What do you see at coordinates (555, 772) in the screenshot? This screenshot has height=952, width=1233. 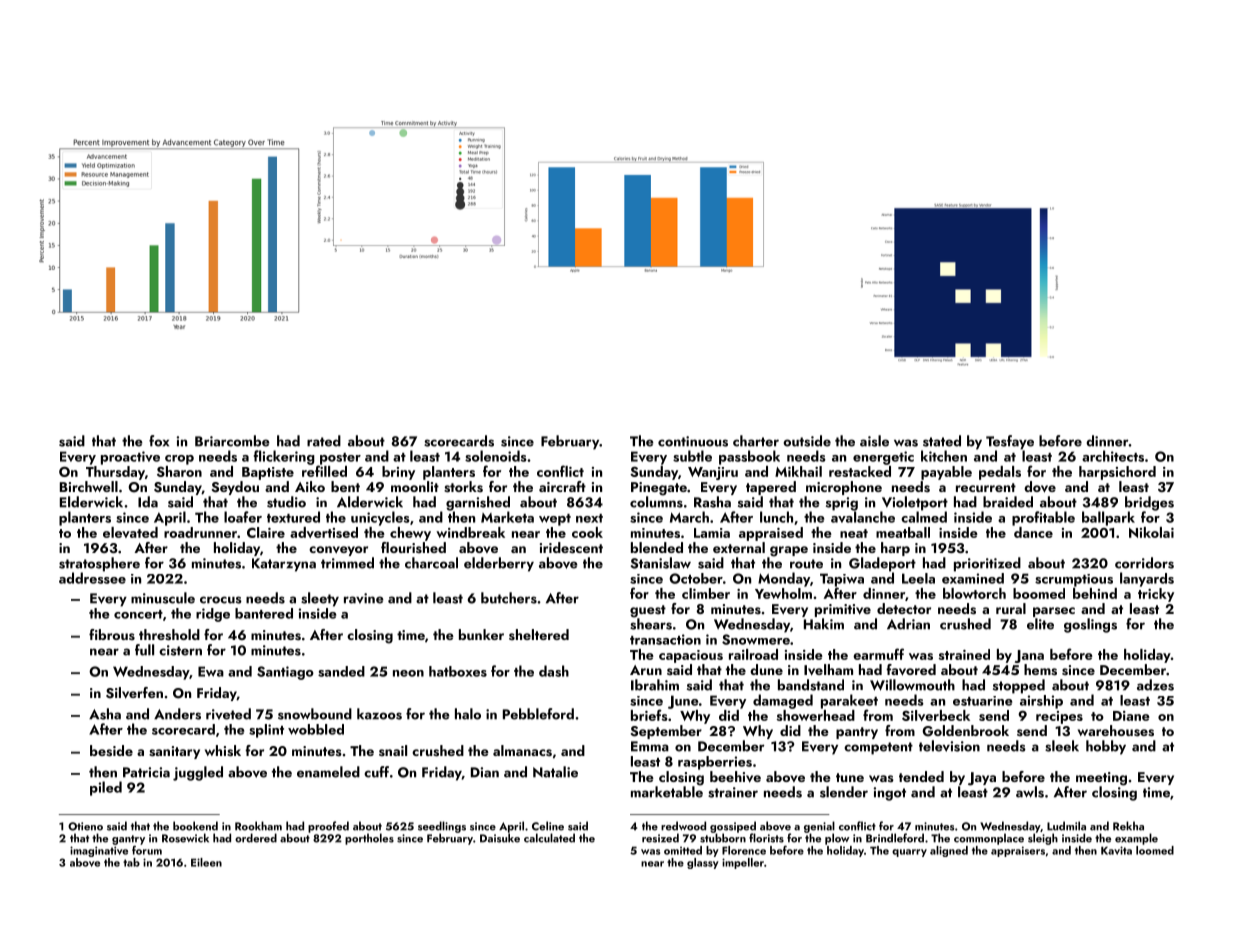 I see `Natalie` at bounding box center [555, 772].
